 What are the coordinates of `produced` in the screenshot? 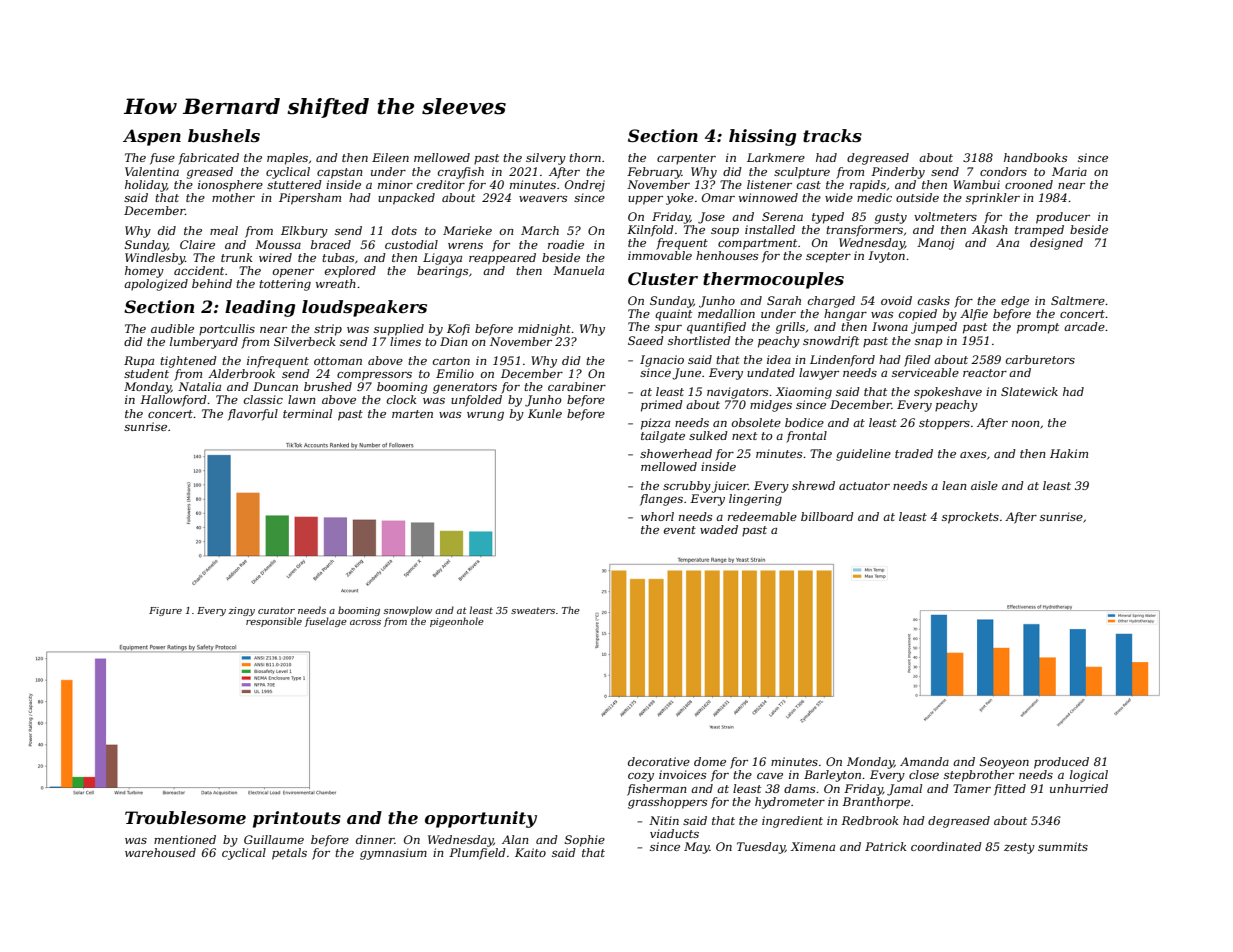 It's located at (1061, 763).
